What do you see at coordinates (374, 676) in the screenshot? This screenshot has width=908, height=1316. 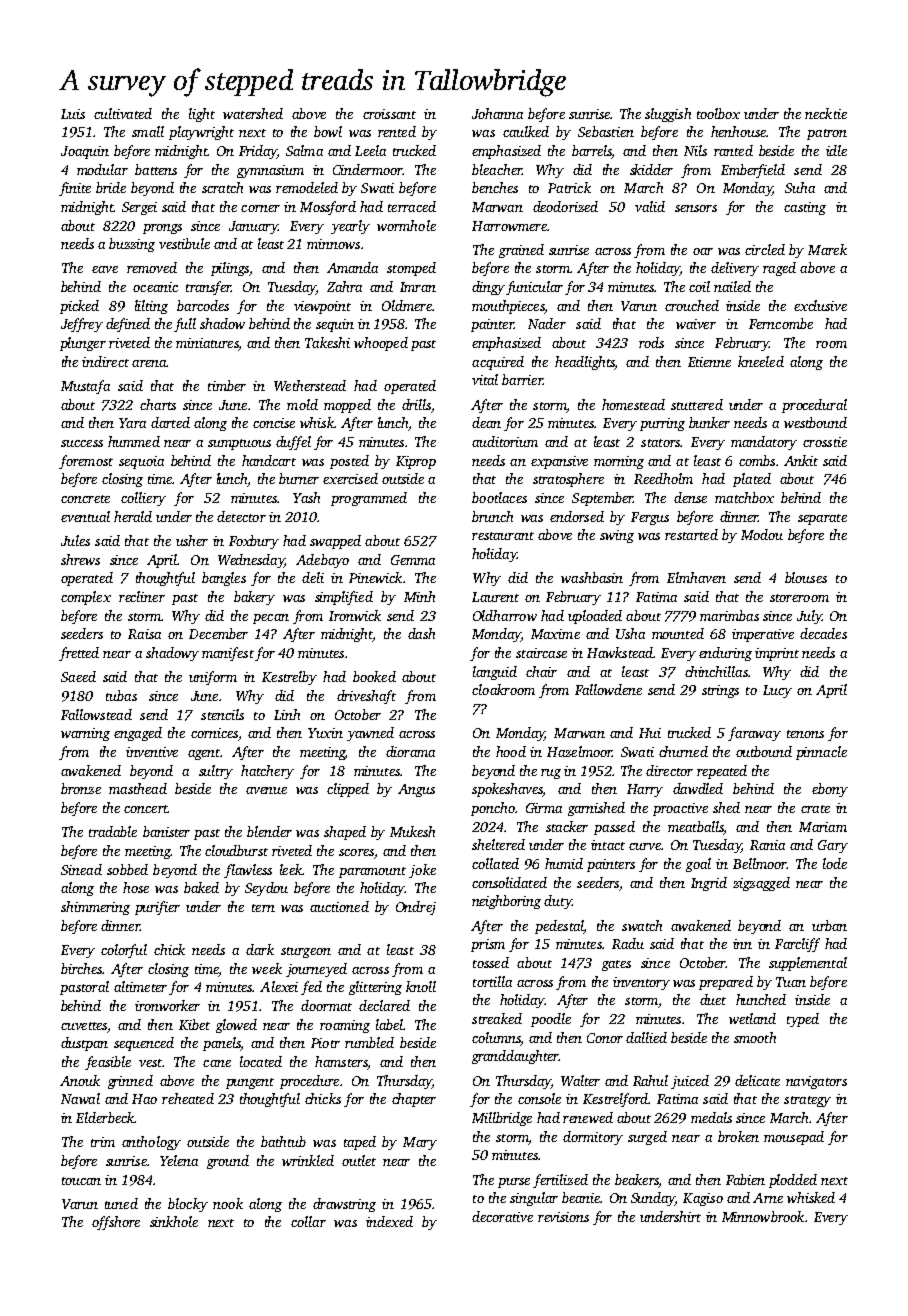 I see `booked` at bounding box center [374, 676].
